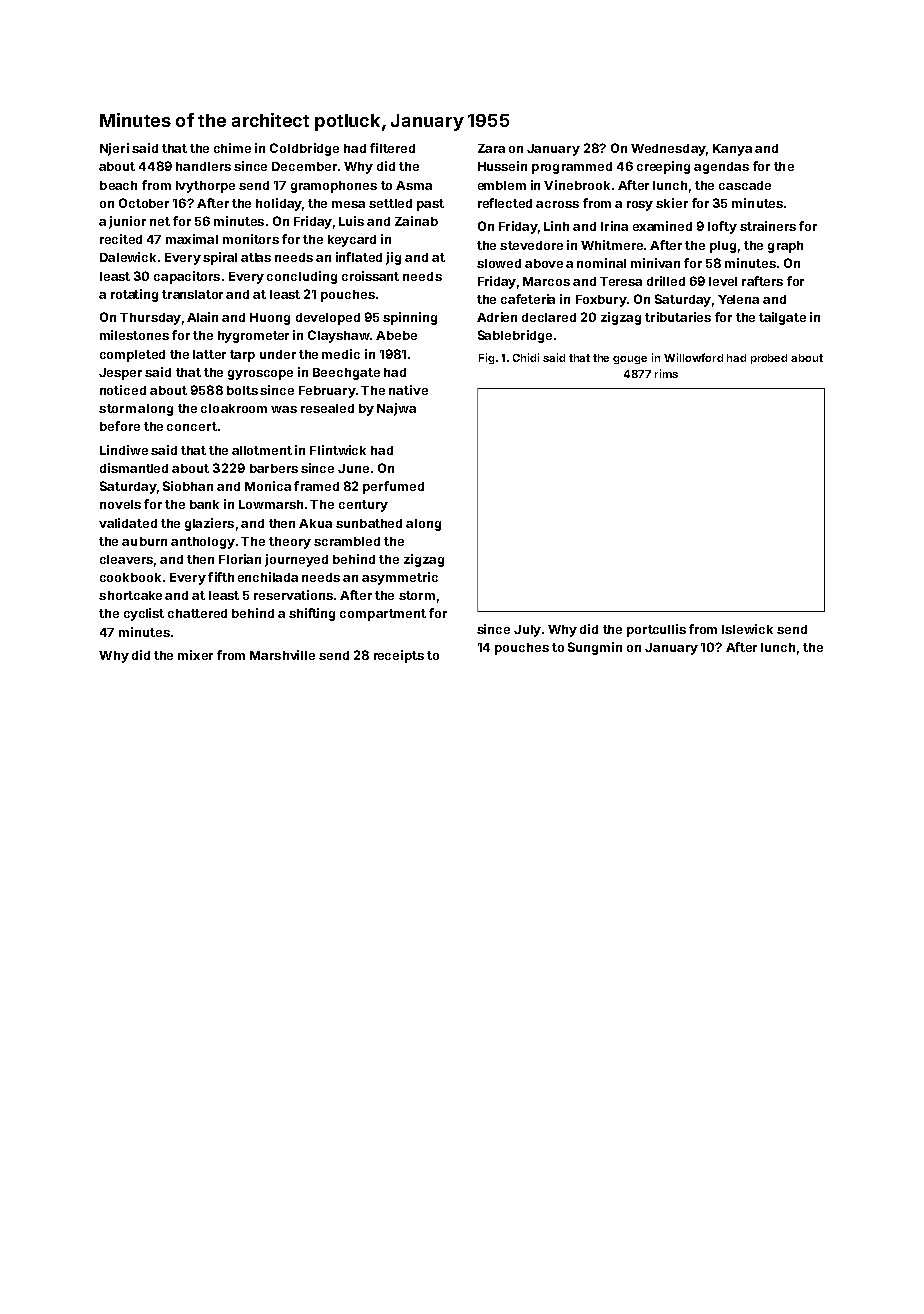  I want to click on maximal, so click(192, 239).
